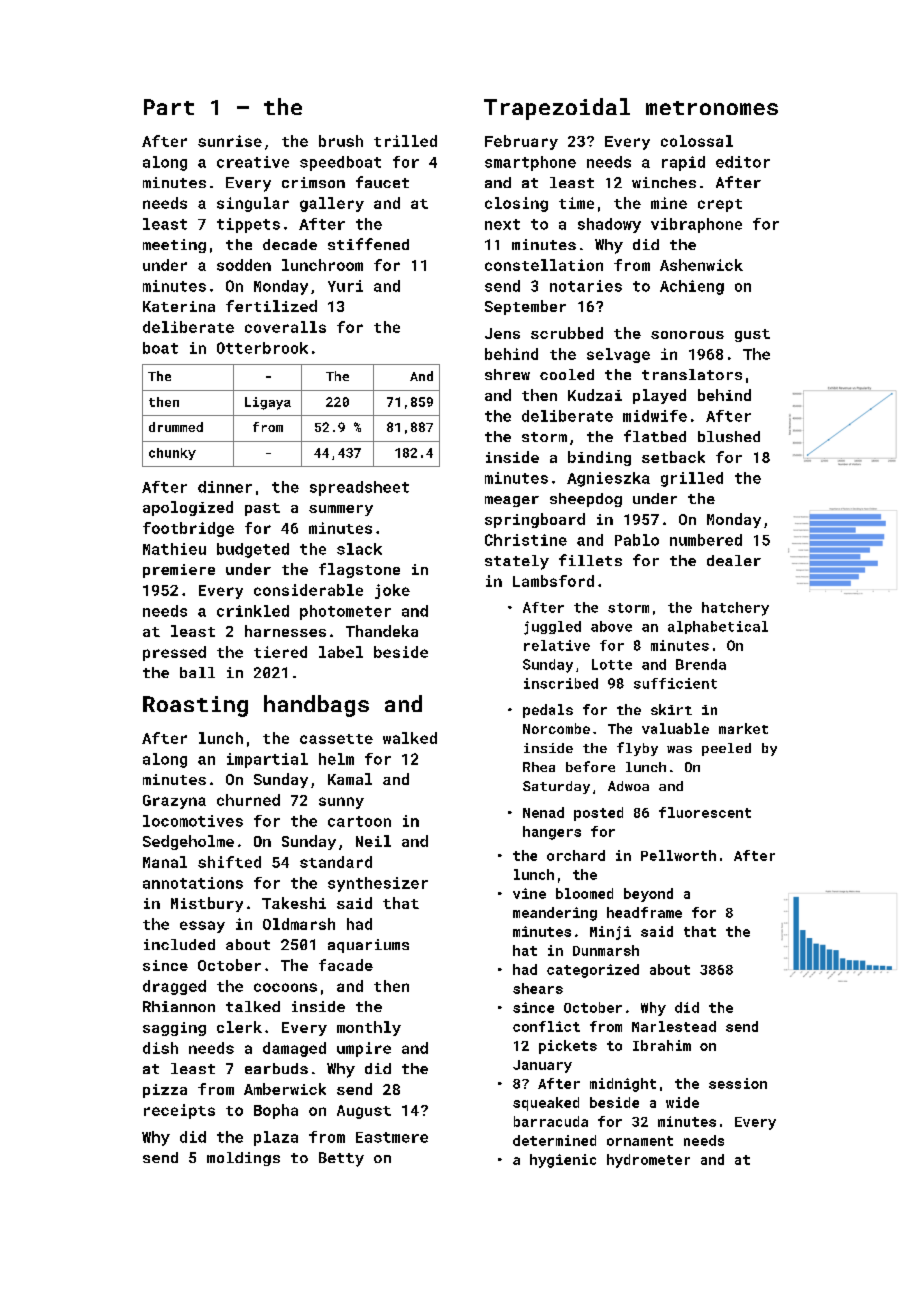 The height and width of the screenshot is (1311, 924). I want to click on plaza, so click(276, 1138).
